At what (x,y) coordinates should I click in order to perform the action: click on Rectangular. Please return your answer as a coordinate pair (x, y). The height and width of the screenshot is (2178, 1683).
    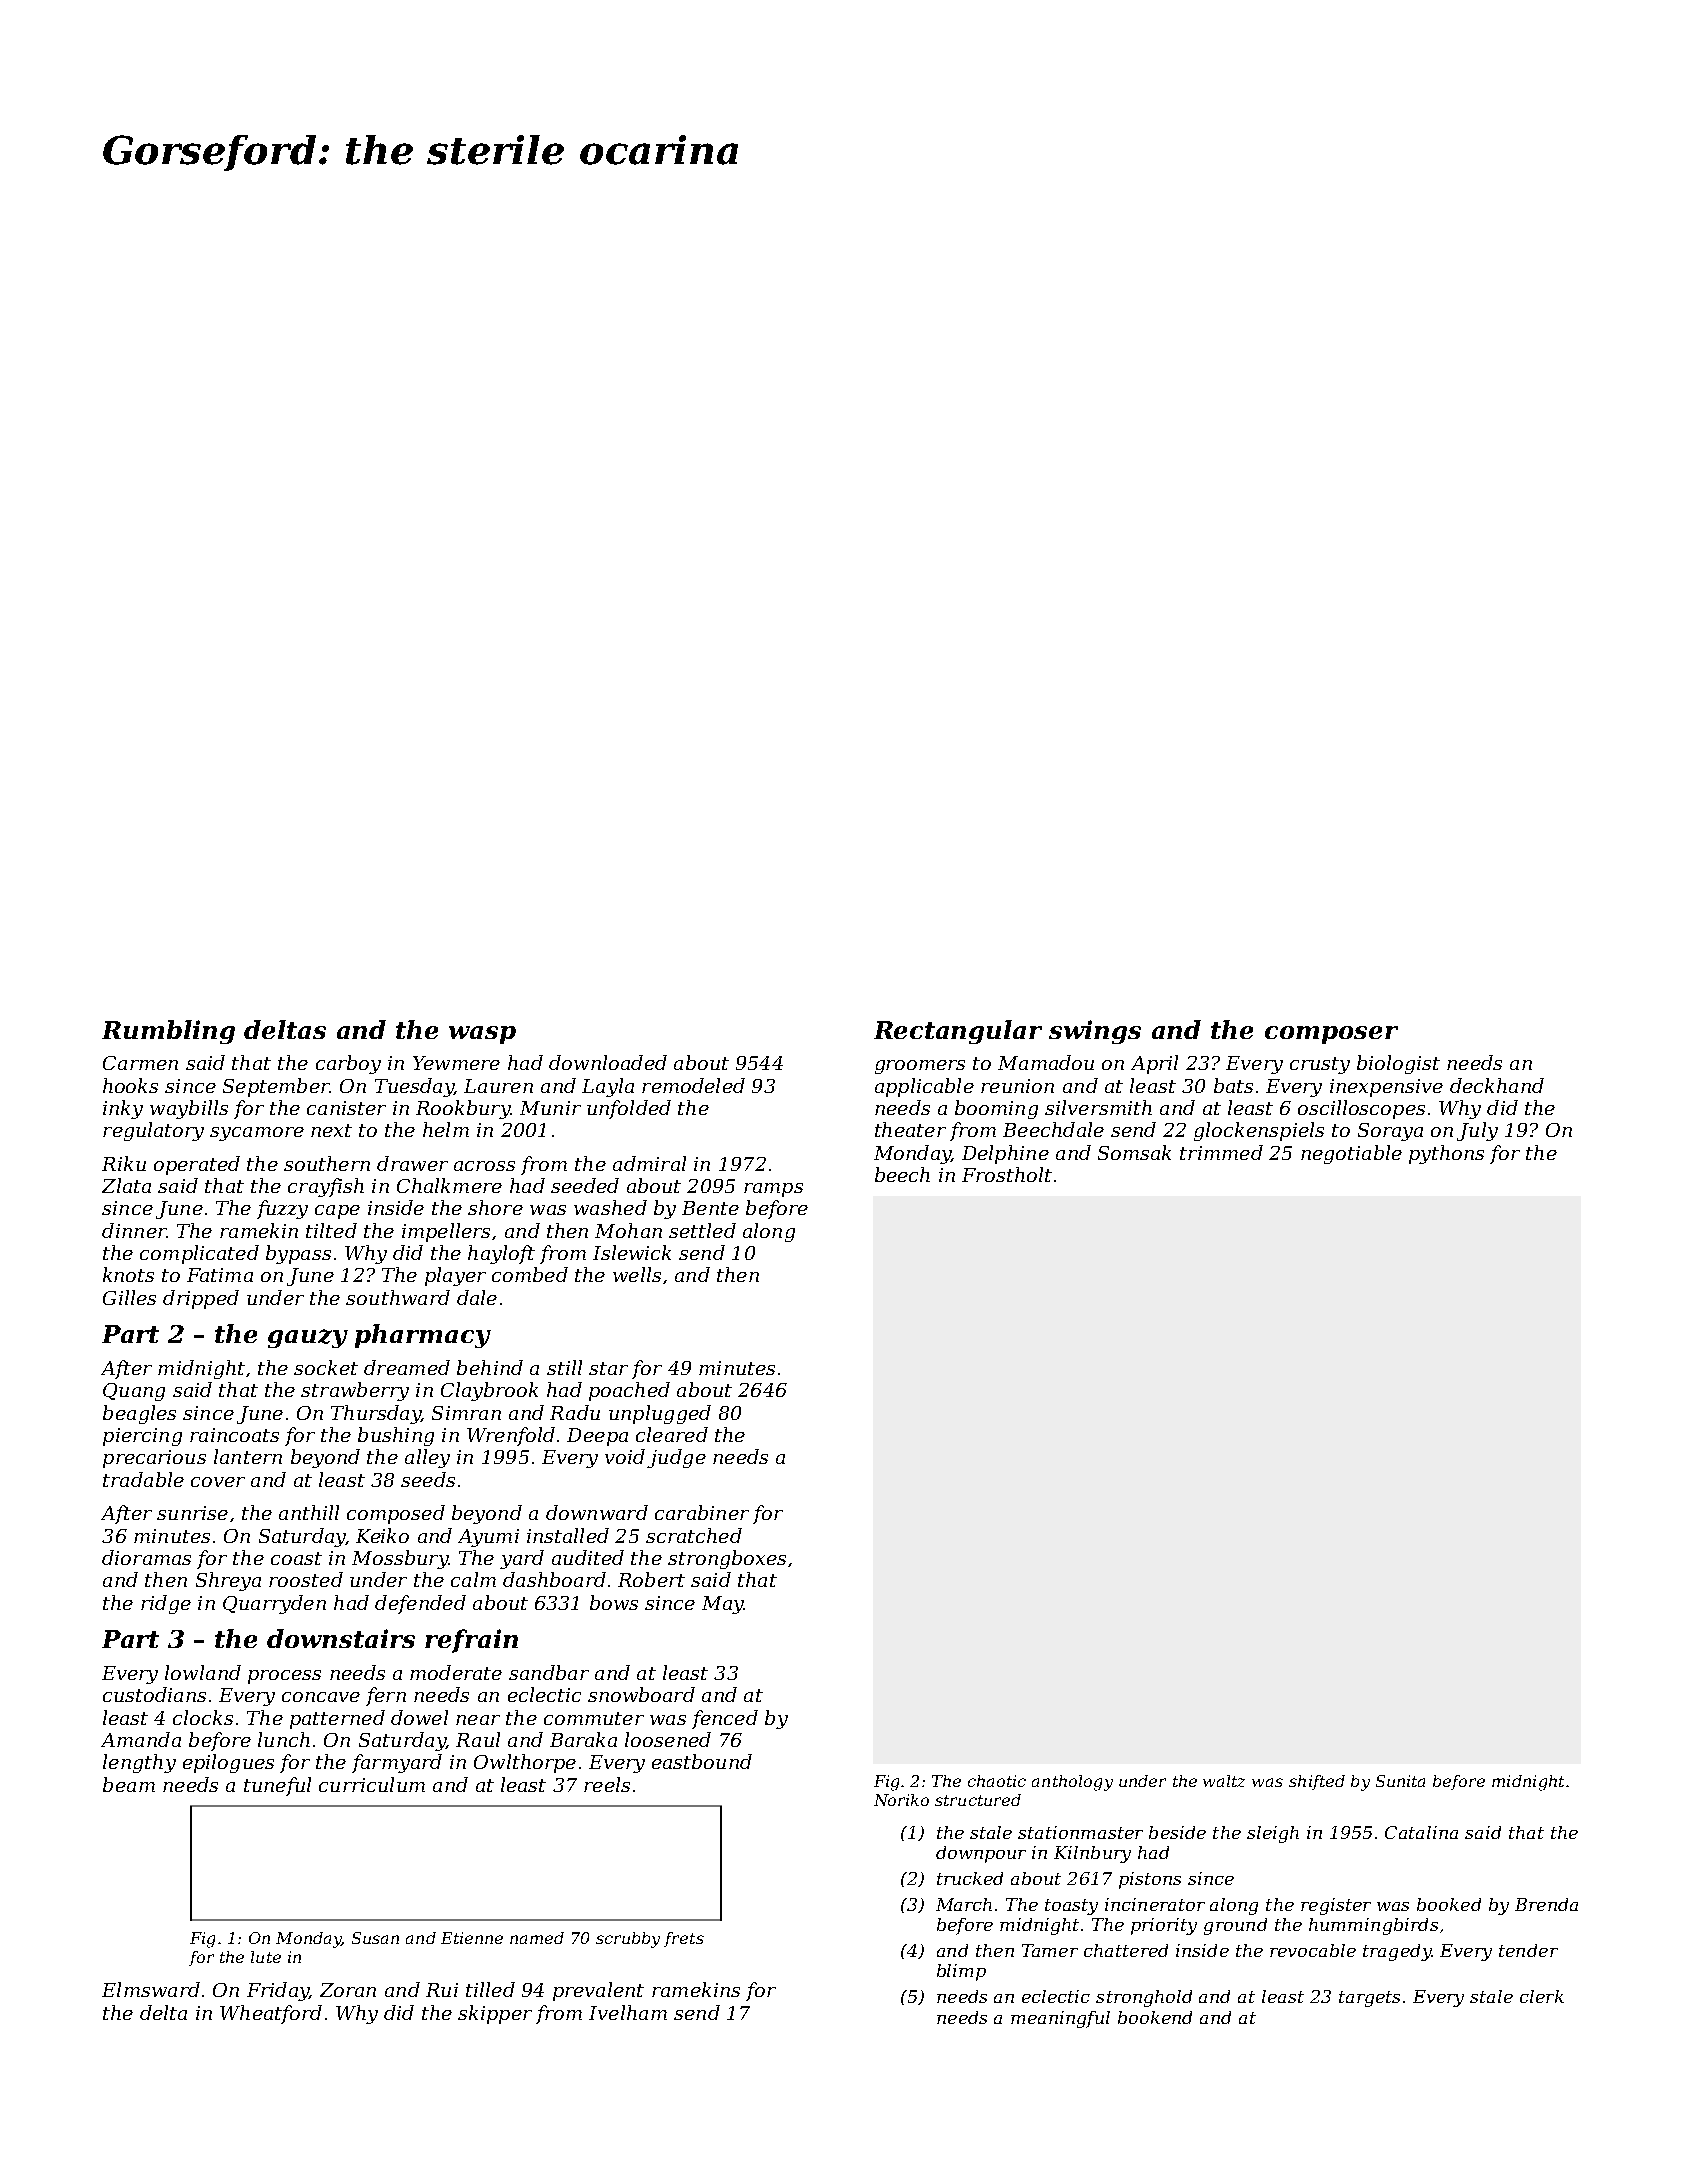
    Looking at the image, I should click on (958, 1032).
